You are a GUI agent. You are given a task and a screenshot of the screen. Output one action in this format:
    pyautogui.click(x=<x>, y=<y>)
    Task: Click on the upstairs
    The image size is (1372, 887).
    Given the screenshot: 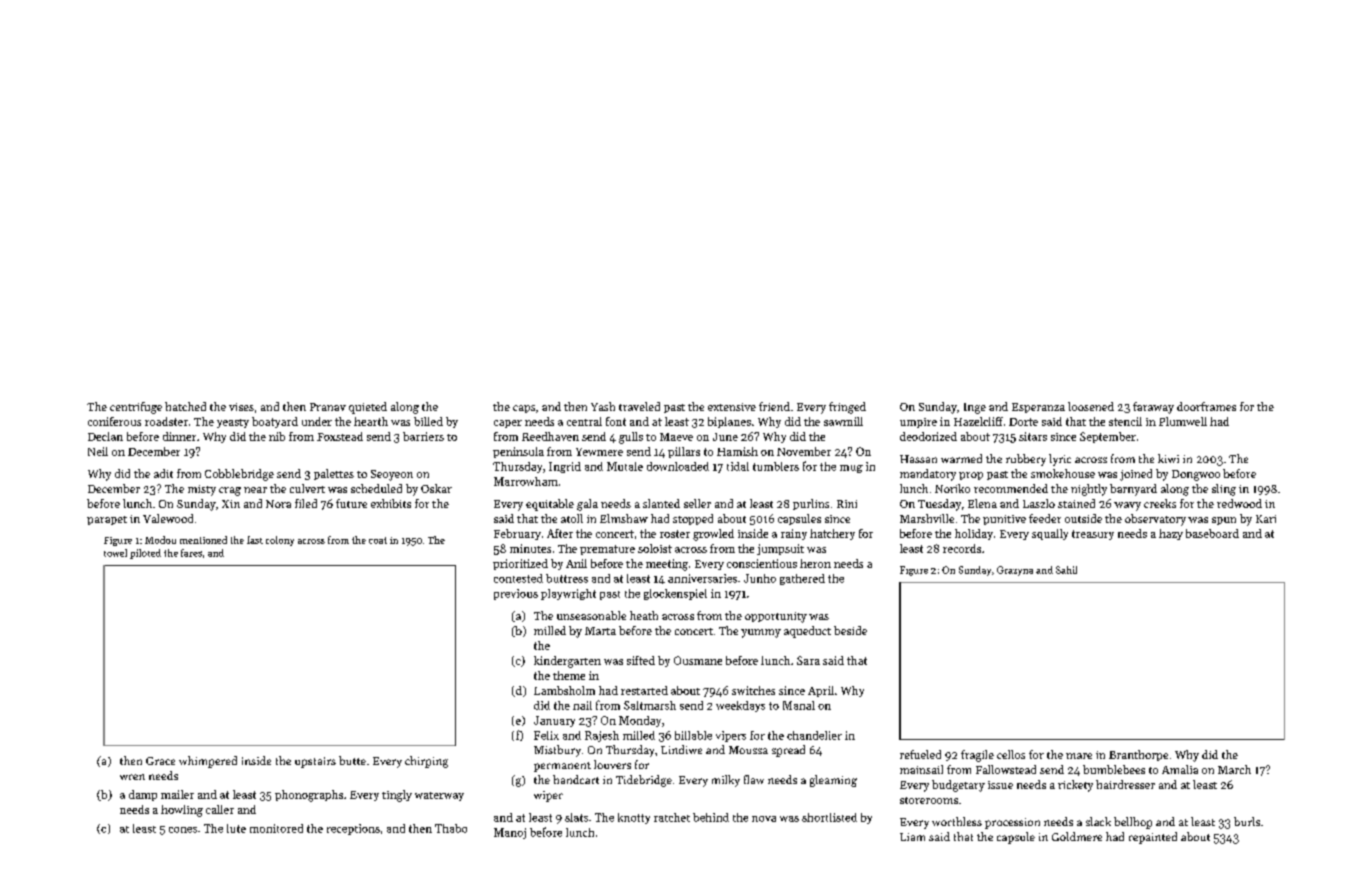 What is the action you would take?
    pyautogui.click(x=315, y=762)
